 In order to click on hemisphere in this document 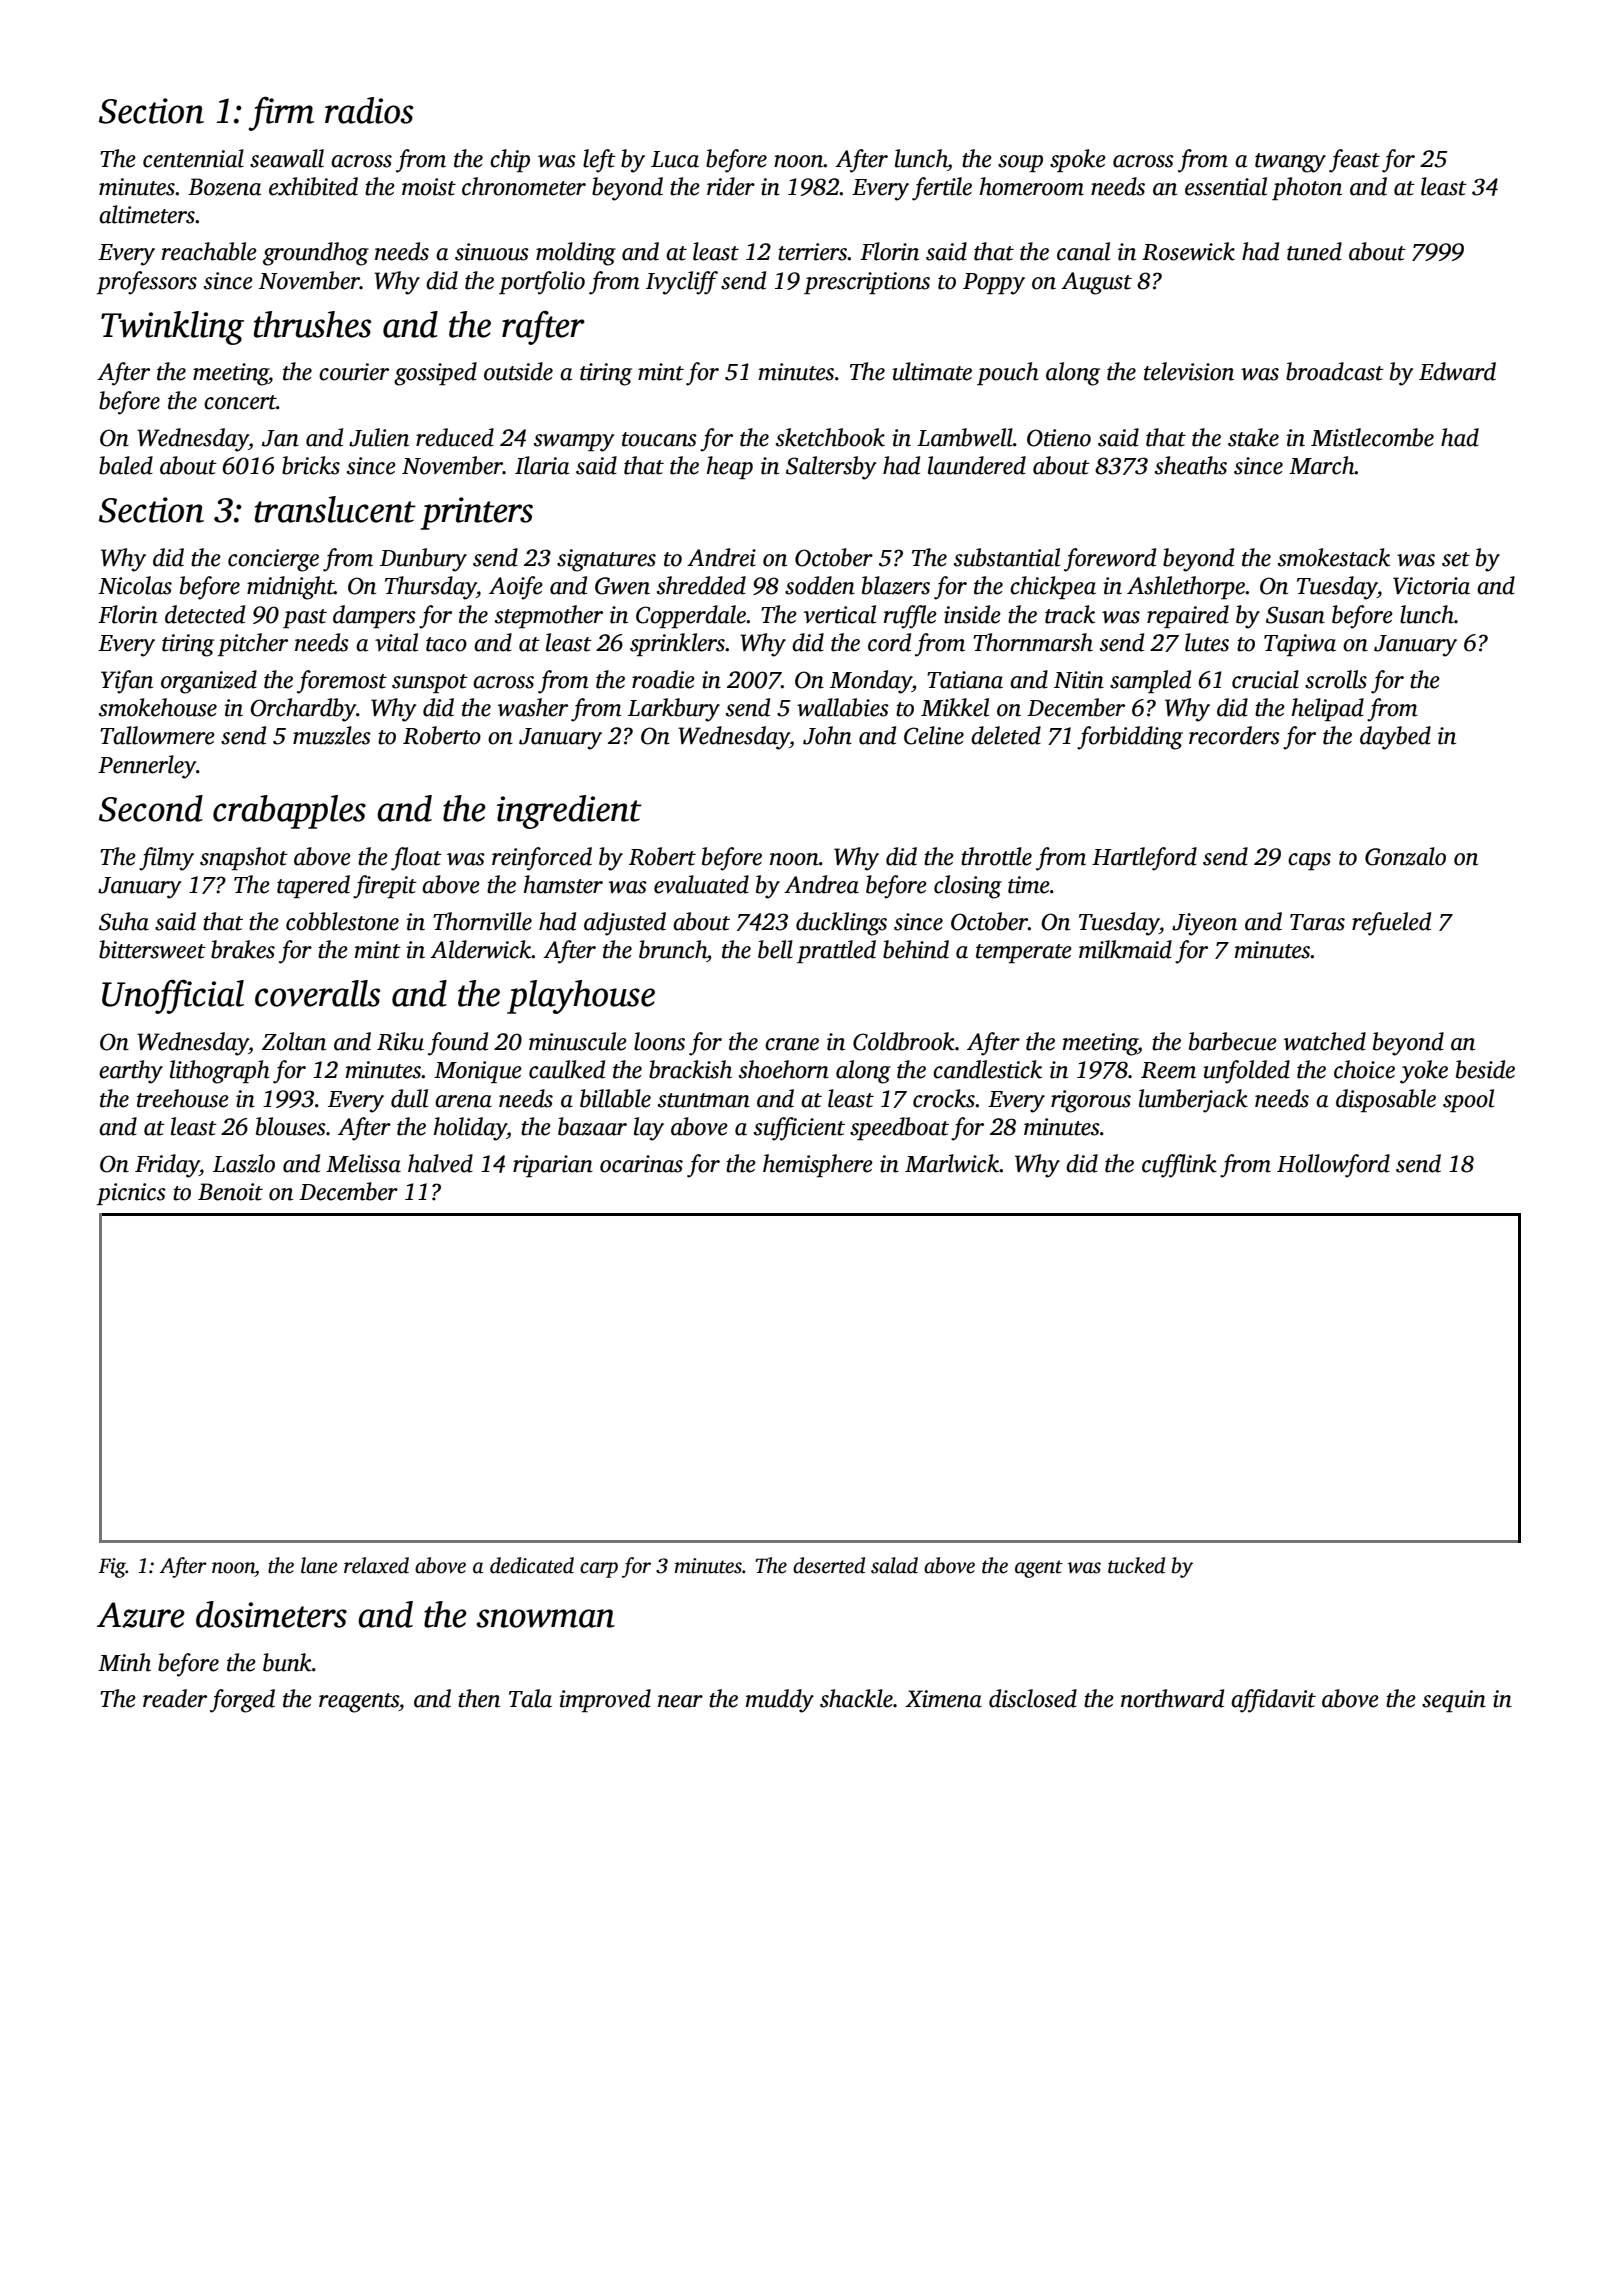, I will do `click(818, 1165)`.
